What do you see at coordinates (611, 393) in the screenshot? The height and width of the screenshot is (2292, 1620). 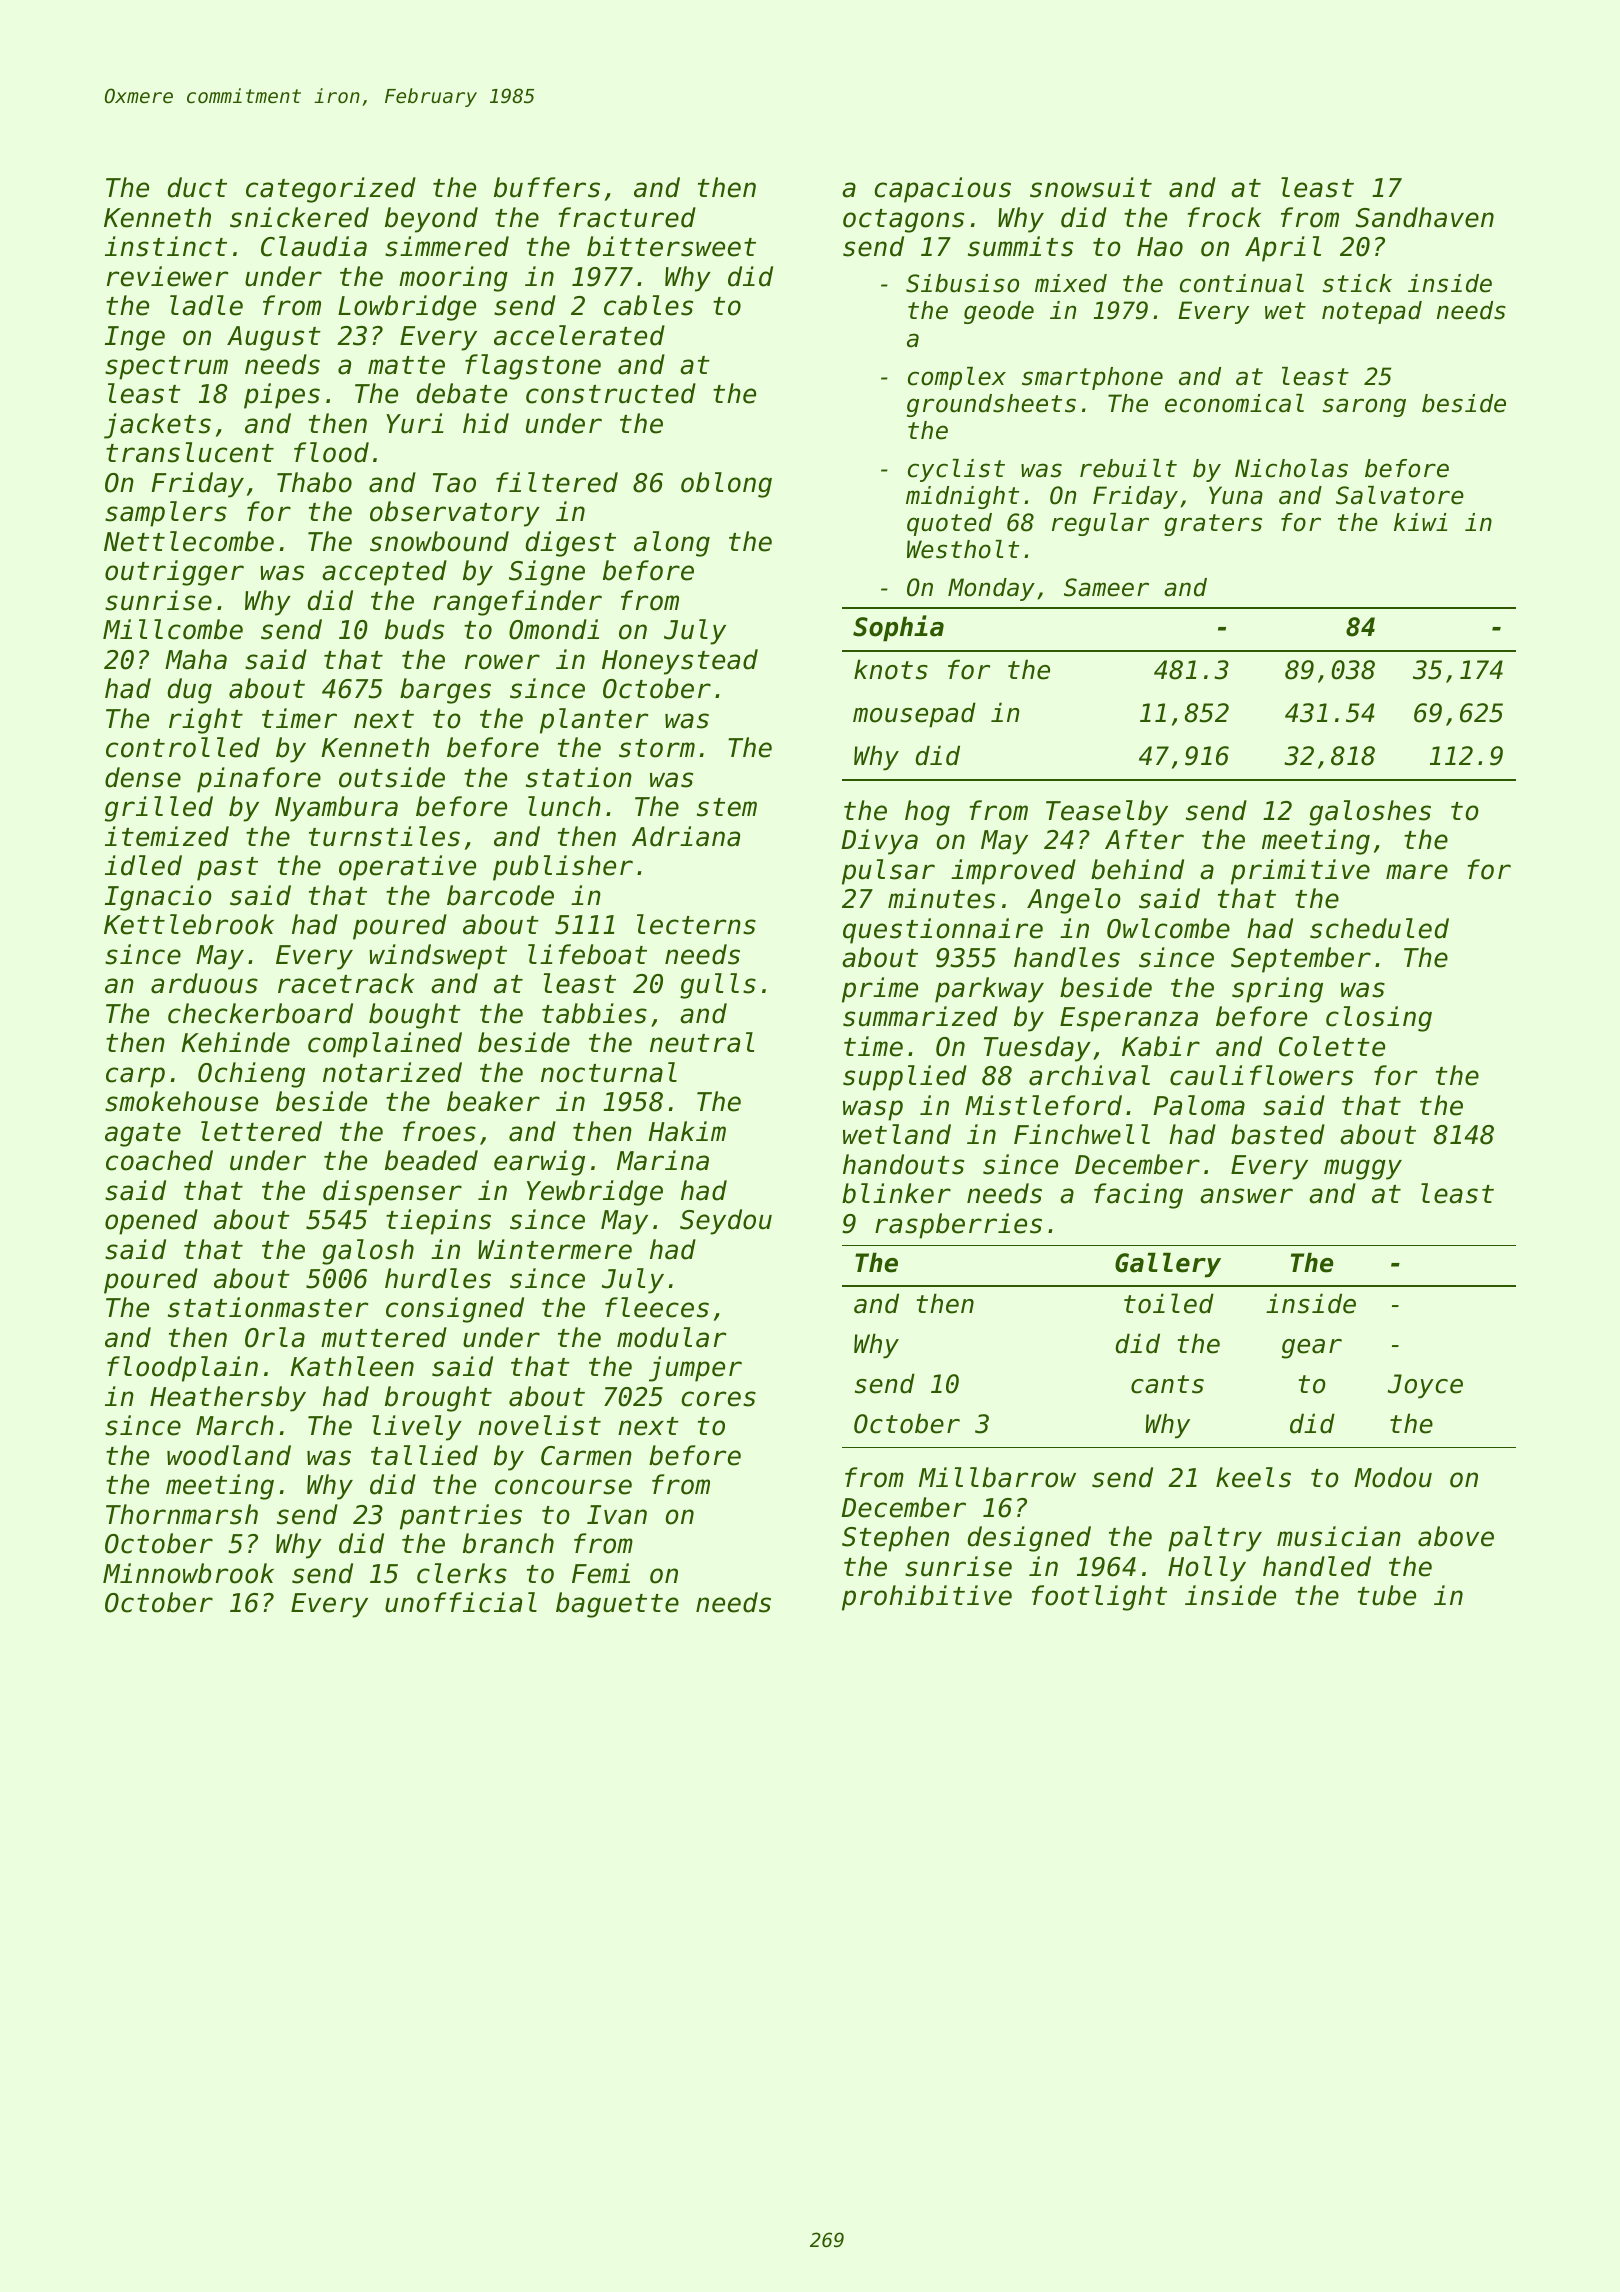 I see `constructed` at bounding box center [611, 393].
